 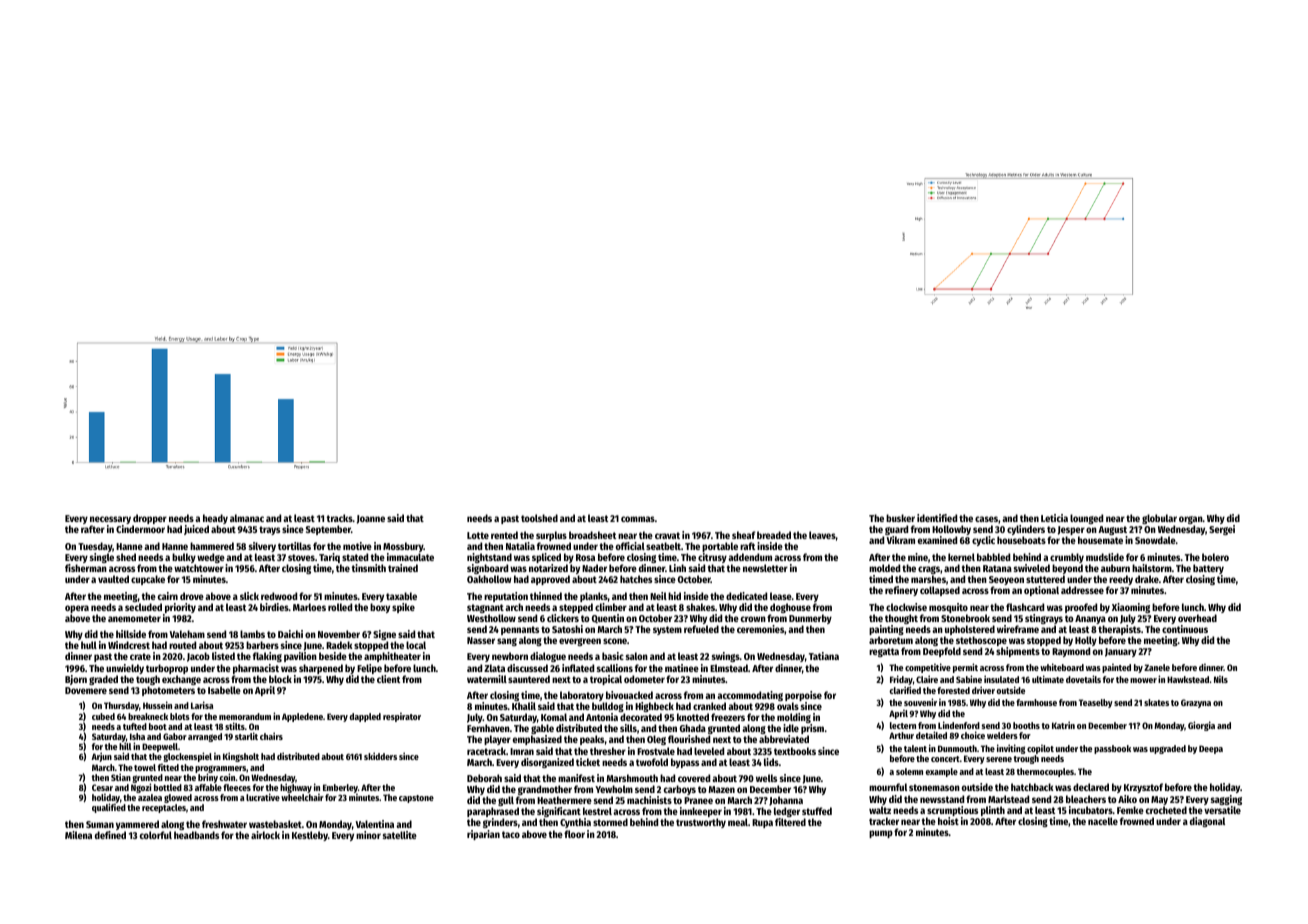 I want to click on floor, so click(x=574, y=834).
